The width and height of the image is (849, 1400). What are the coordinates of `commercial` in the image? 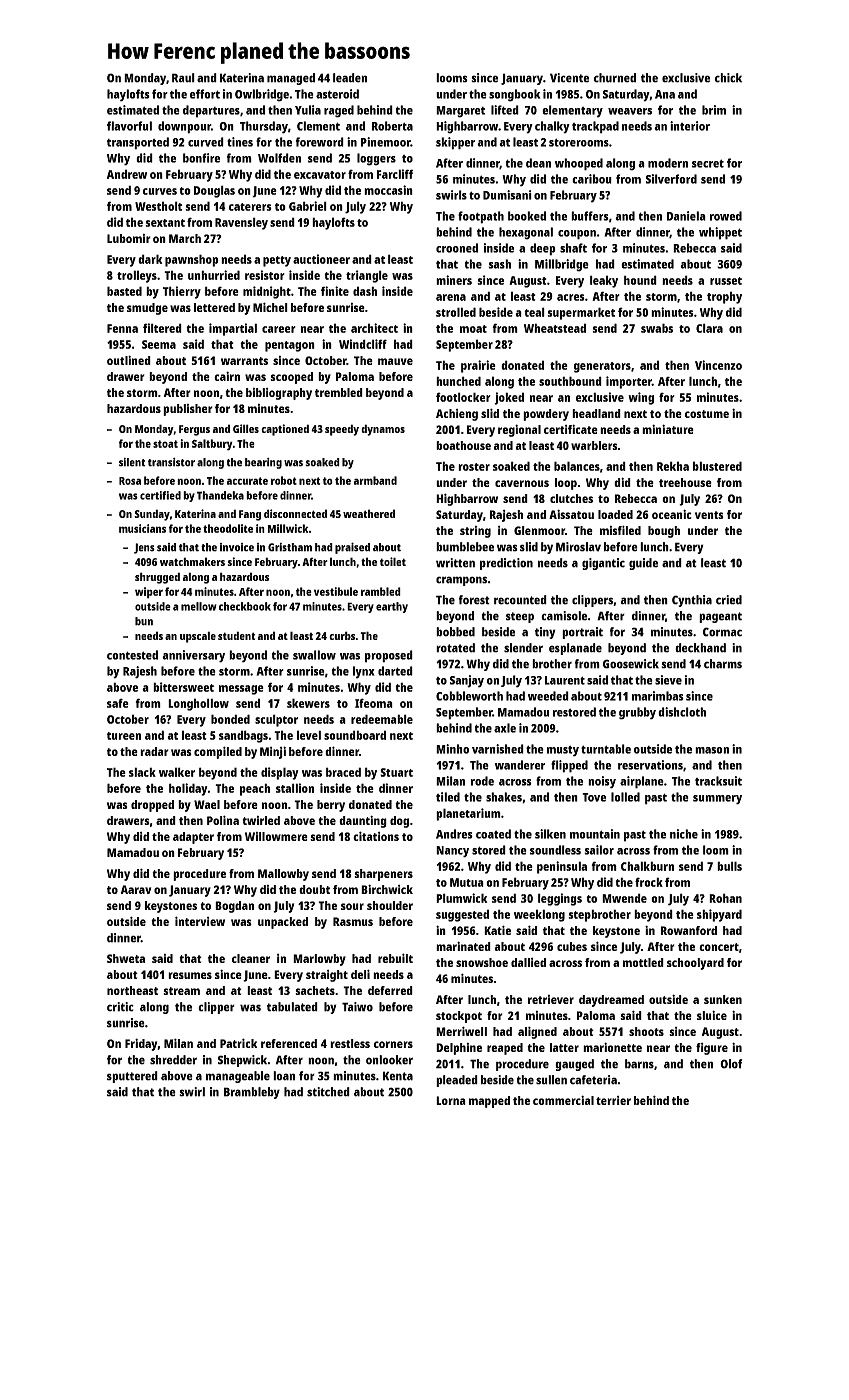 It's located at (563, 1100).
